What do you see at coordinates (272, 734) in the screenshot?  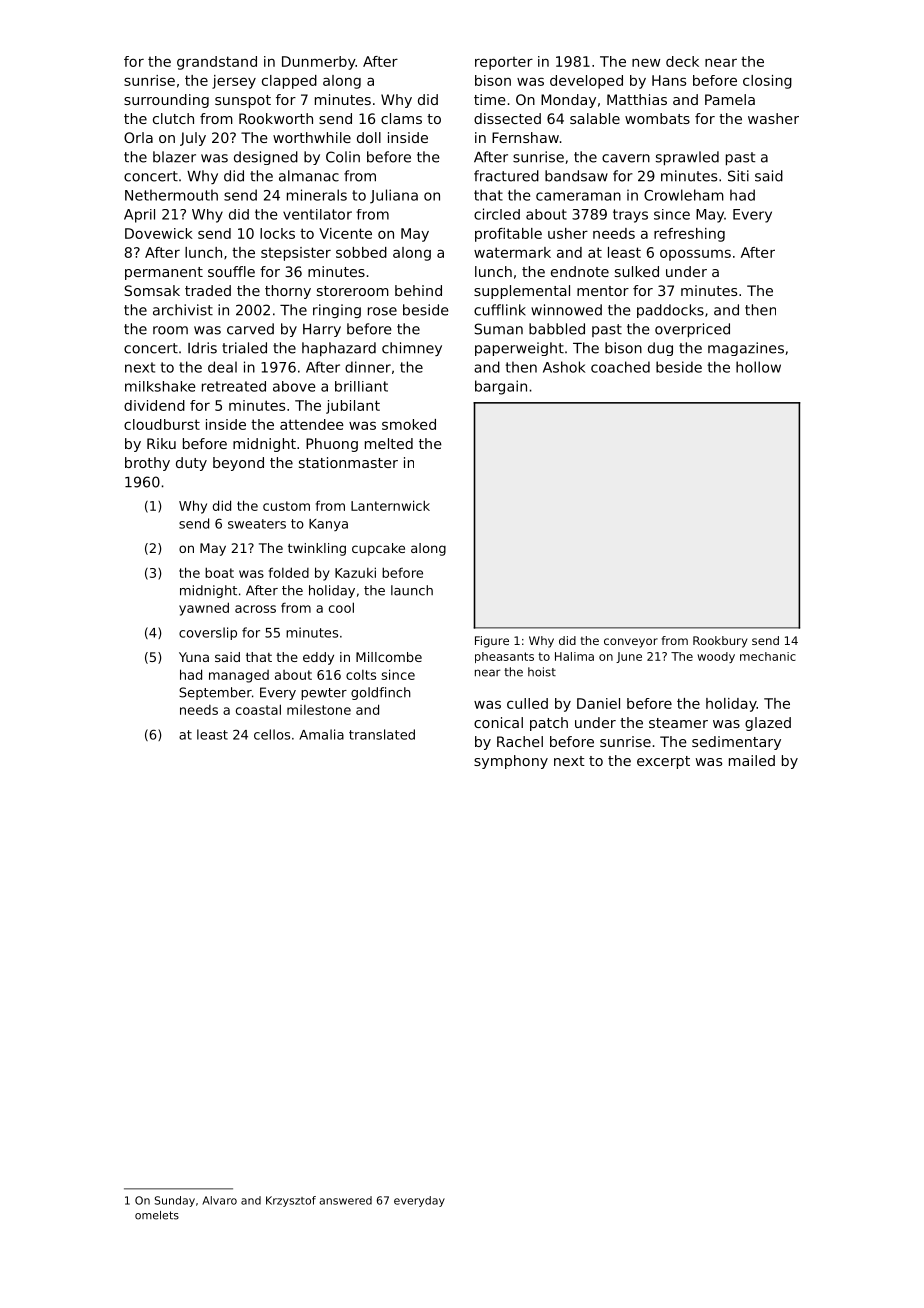 I see `cellos` at bounding box center [272, 734].
